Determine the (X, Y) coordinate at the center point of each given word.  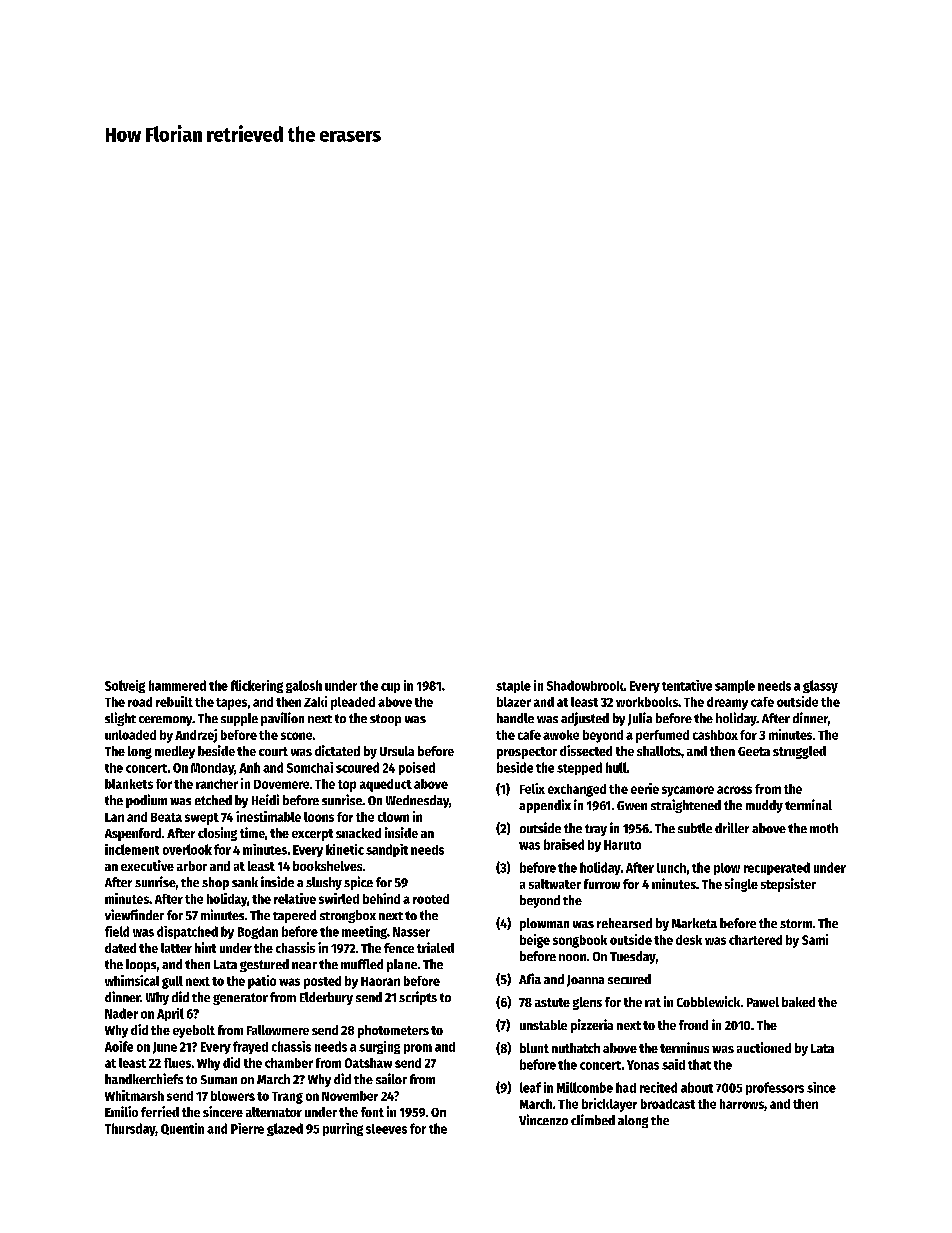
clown (393, 817)
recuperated (777, 868)
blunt (534, 1048)
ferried (160, 1111)
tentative (687, 685)
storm (796, 923)
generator (240, 999)
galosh (304, 686)
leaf (530, 1087)
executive (147, 865)
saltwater (555, 884)
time (252, 832)
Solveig (125, 686)
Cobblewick (708, 1001)
